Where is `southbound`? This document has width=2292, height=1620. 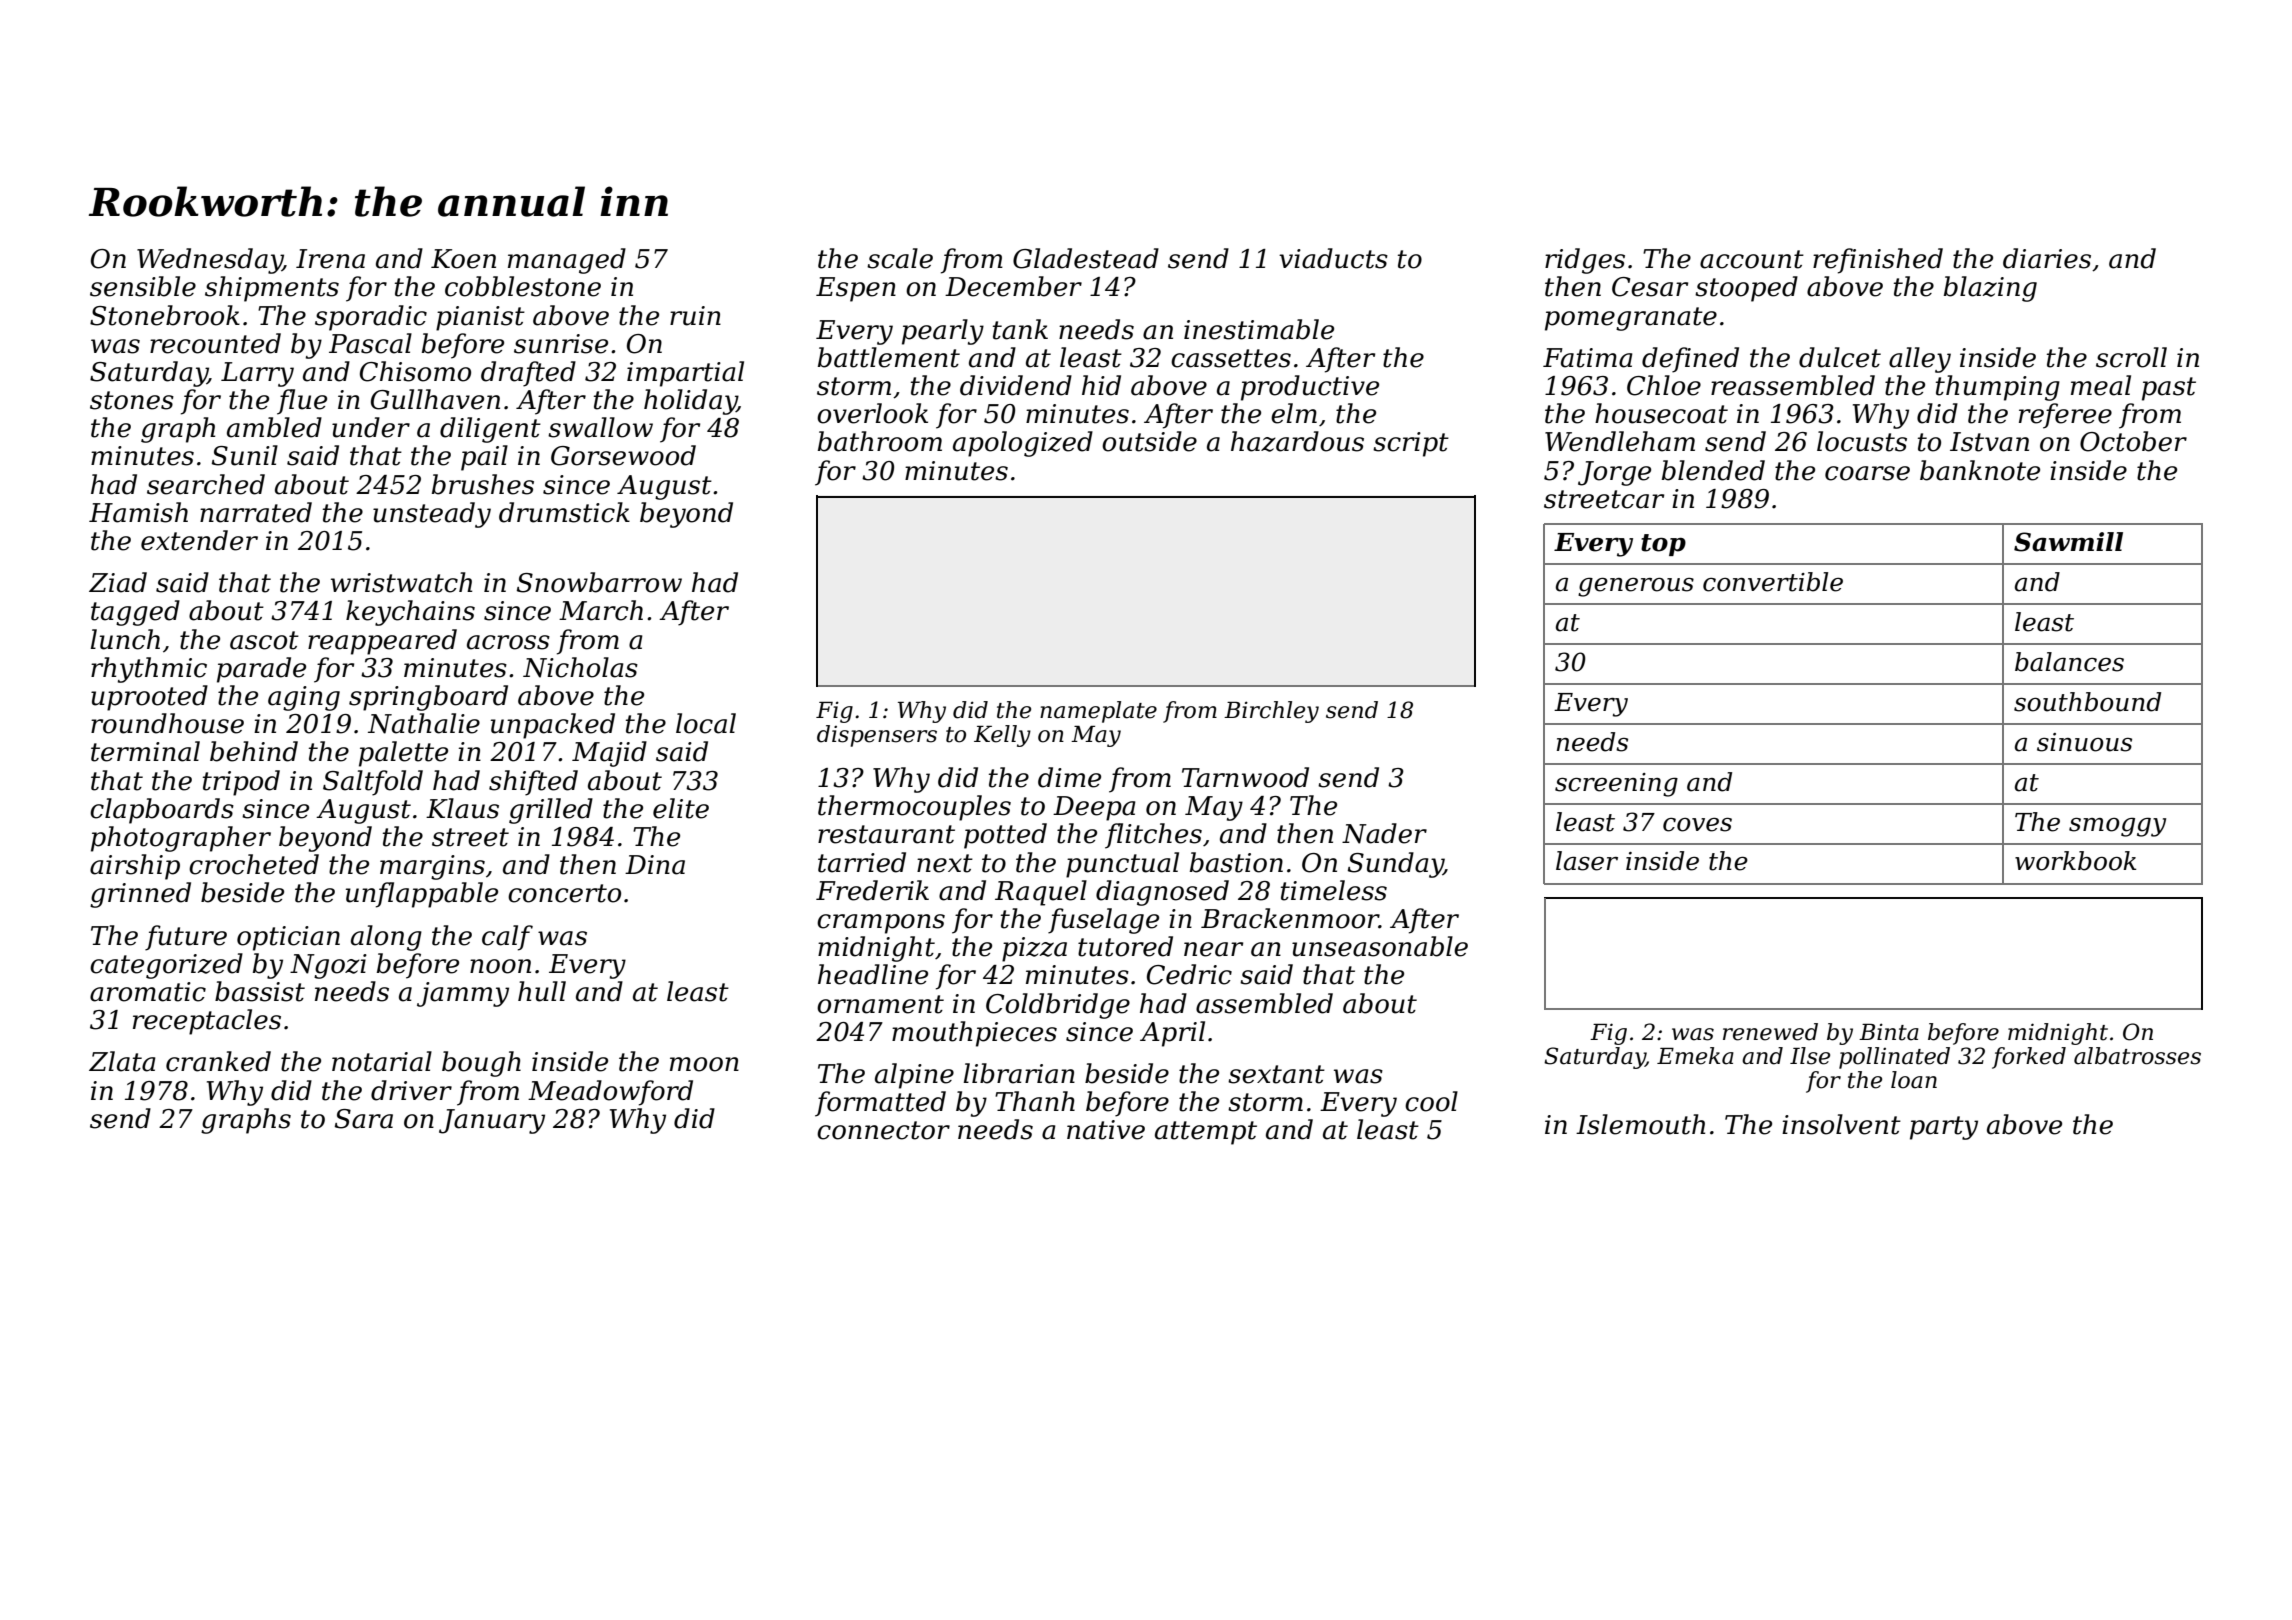
southbound is located at coordinates (2087, 702).
